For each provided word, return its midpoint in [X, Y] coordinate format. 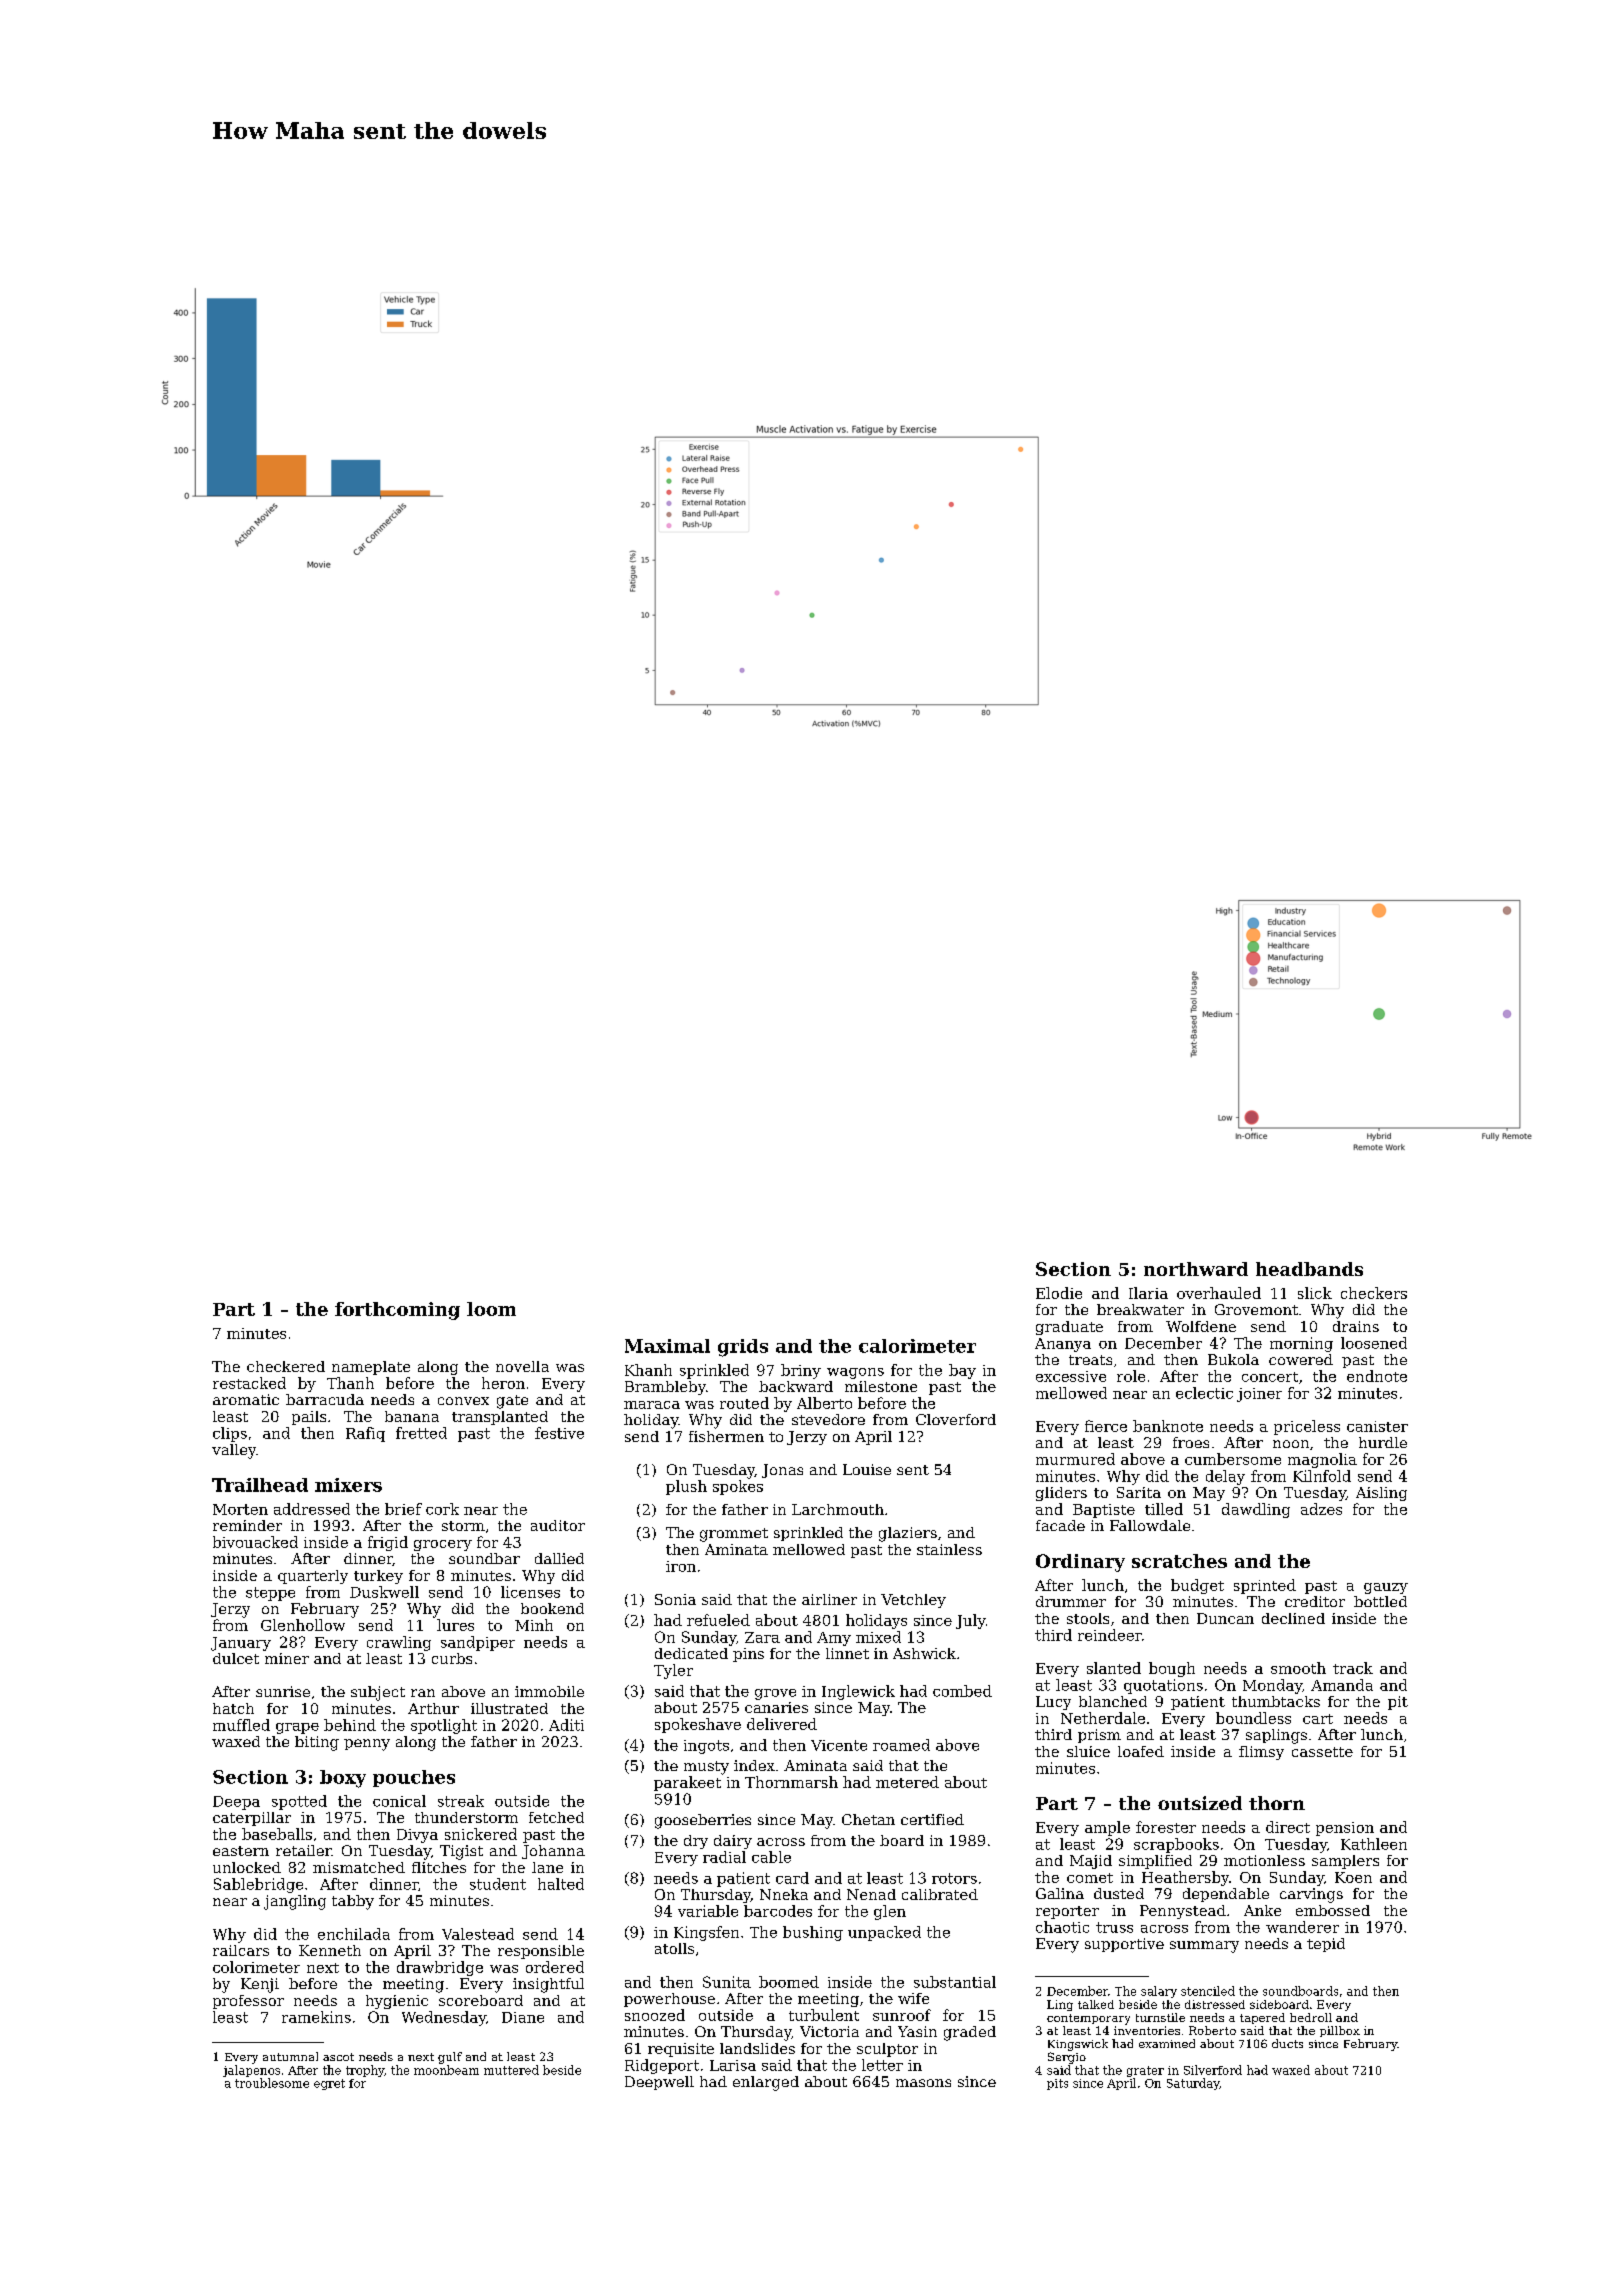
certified [932, 1819]
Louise [867, 1469]
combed [962, 1691]
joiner [1259, 1395]
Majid [1091, 1862]
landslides [757, 2048]
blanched [1113, 1701]
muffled [241, 1725]
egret [329, 2084]
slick [1315, 1293]
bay [962, 1371]
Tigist [461, 1852]
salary [1159, 1992]
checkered [286, 1366]
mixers [348, 1485]
